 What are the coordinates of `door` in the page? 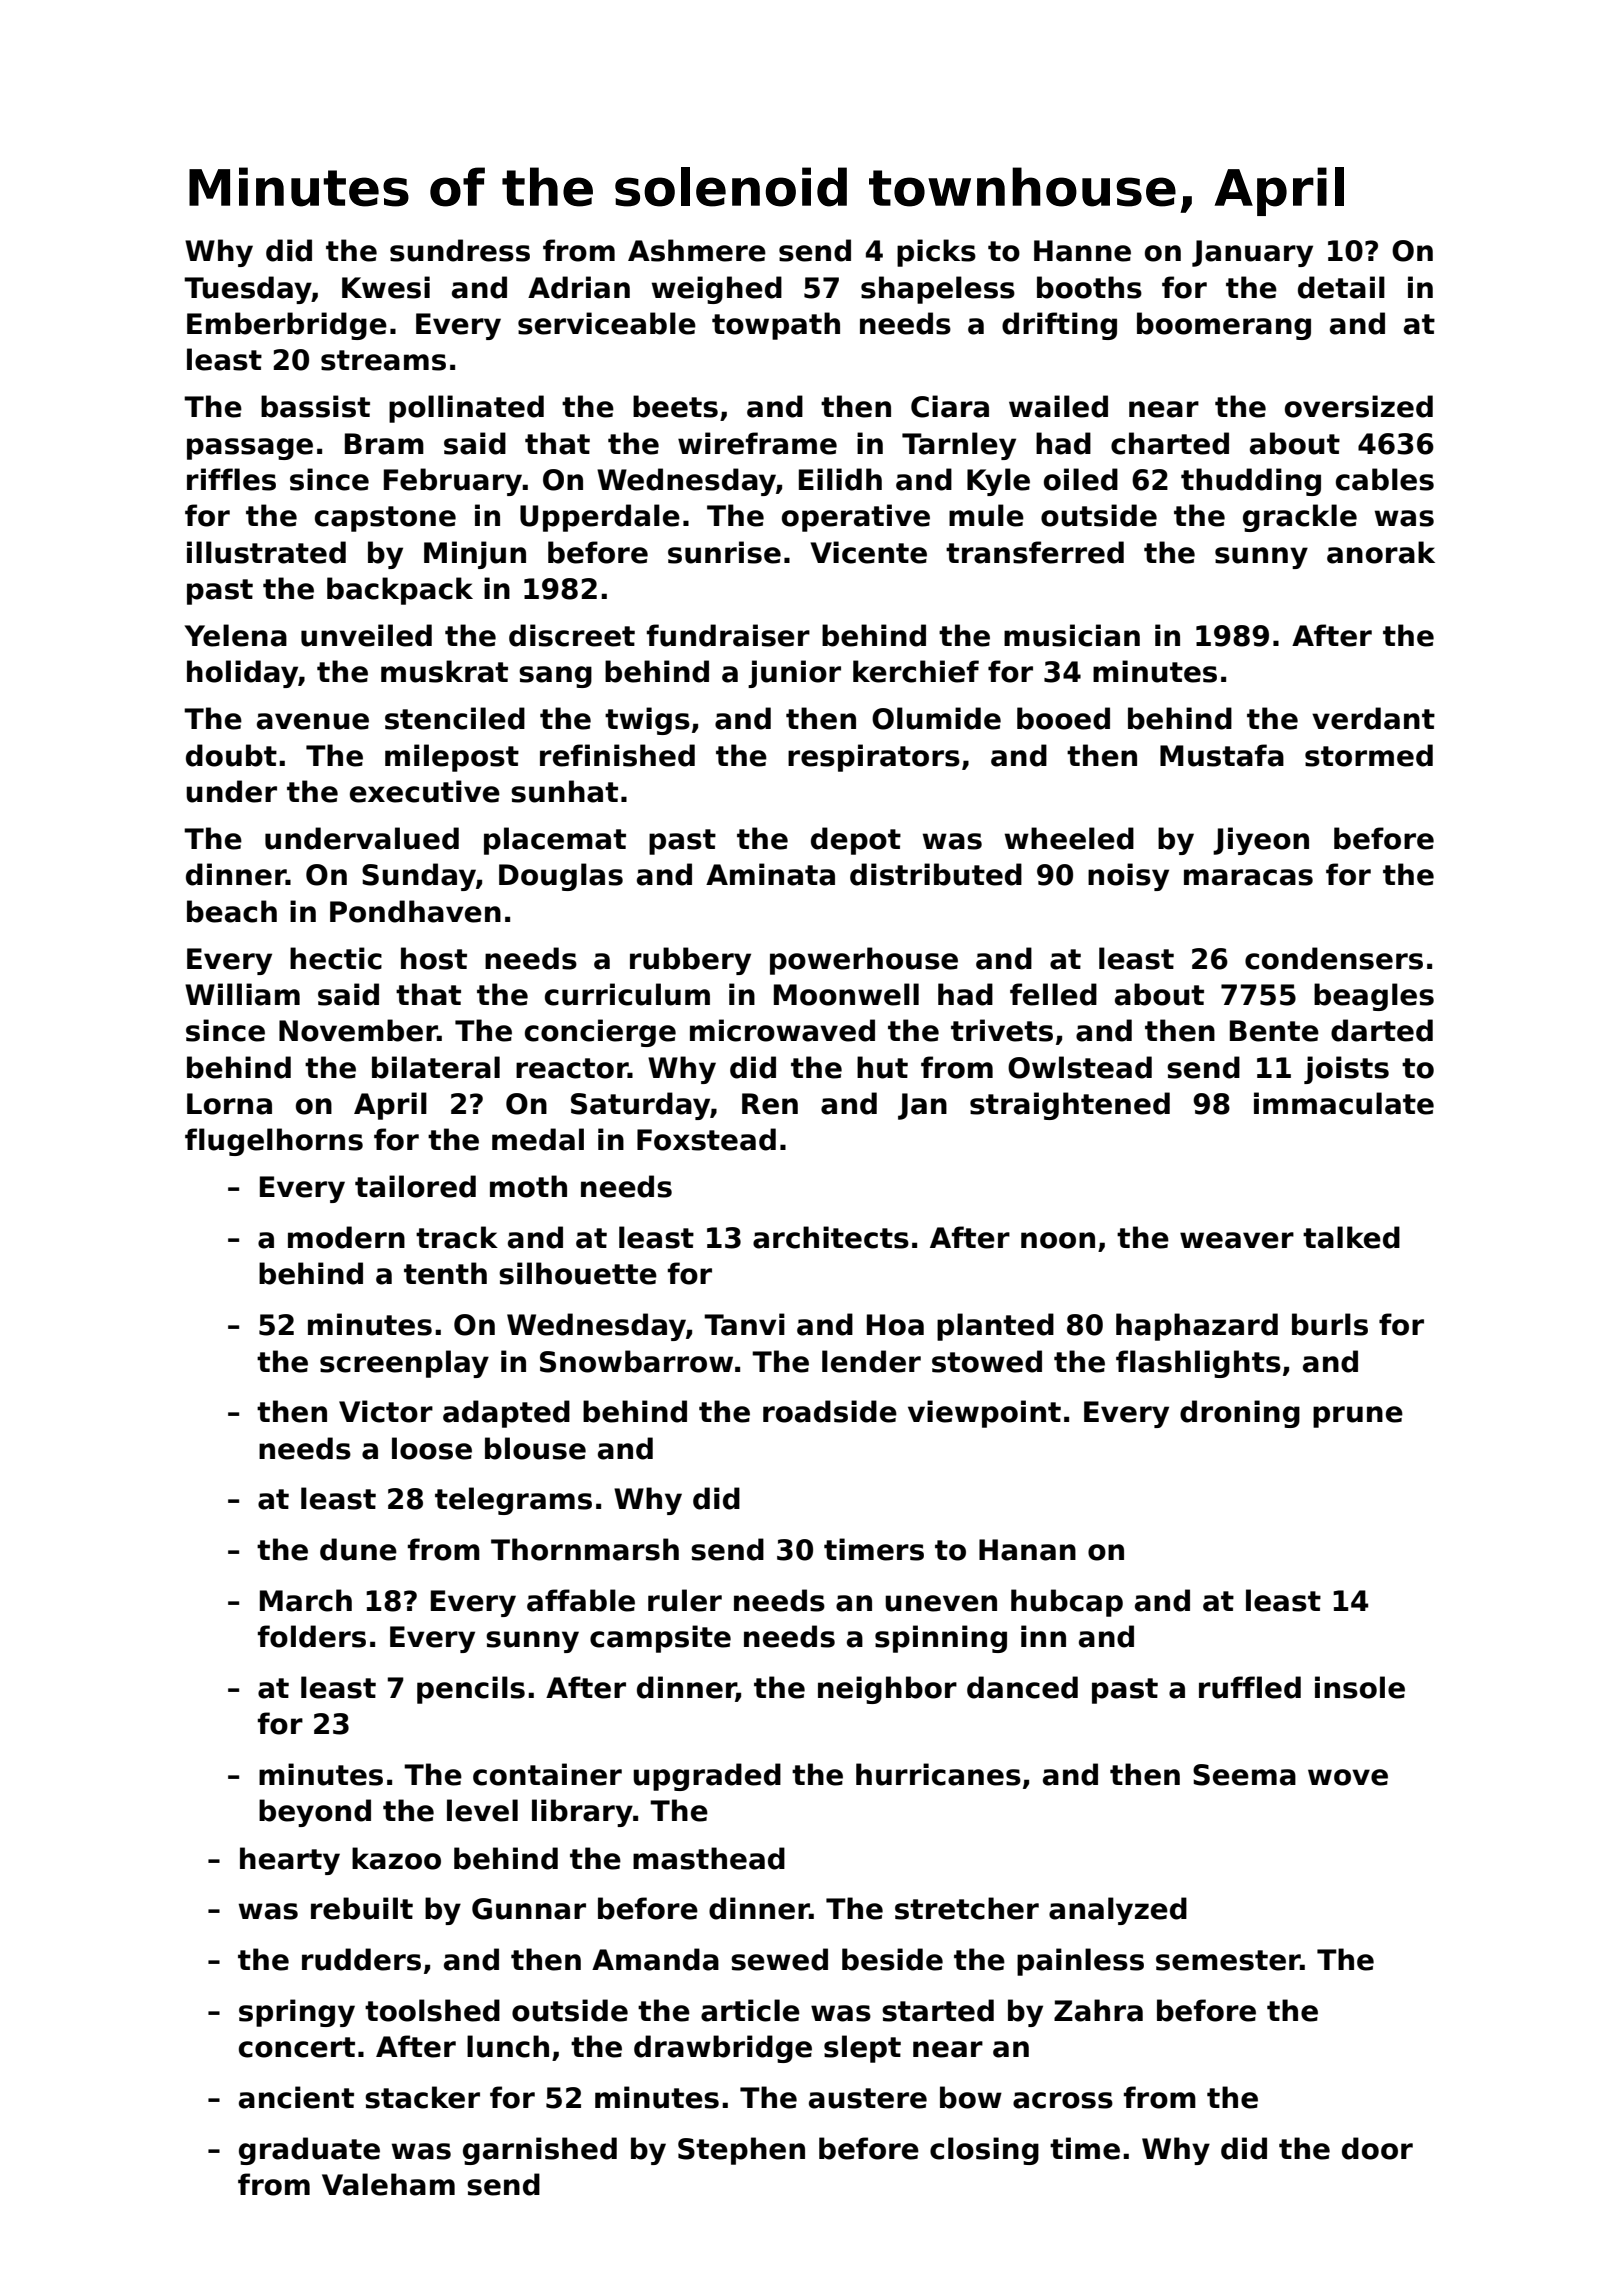 It's located at (1377, 2148).
